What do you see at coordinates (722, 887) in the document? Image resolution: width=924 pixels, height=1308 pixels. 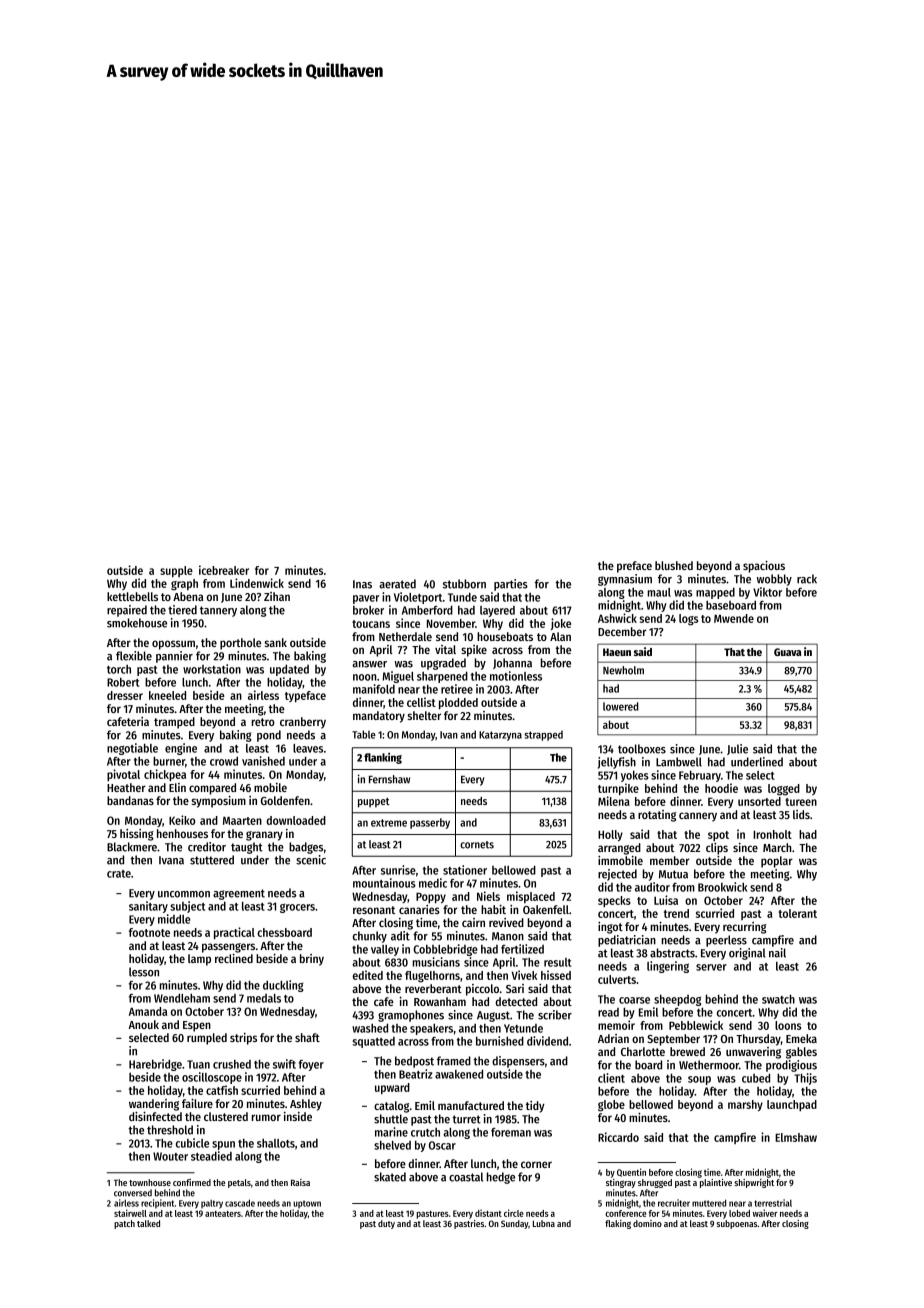 I see `Brookwick` at bounding box center [722, 887].
